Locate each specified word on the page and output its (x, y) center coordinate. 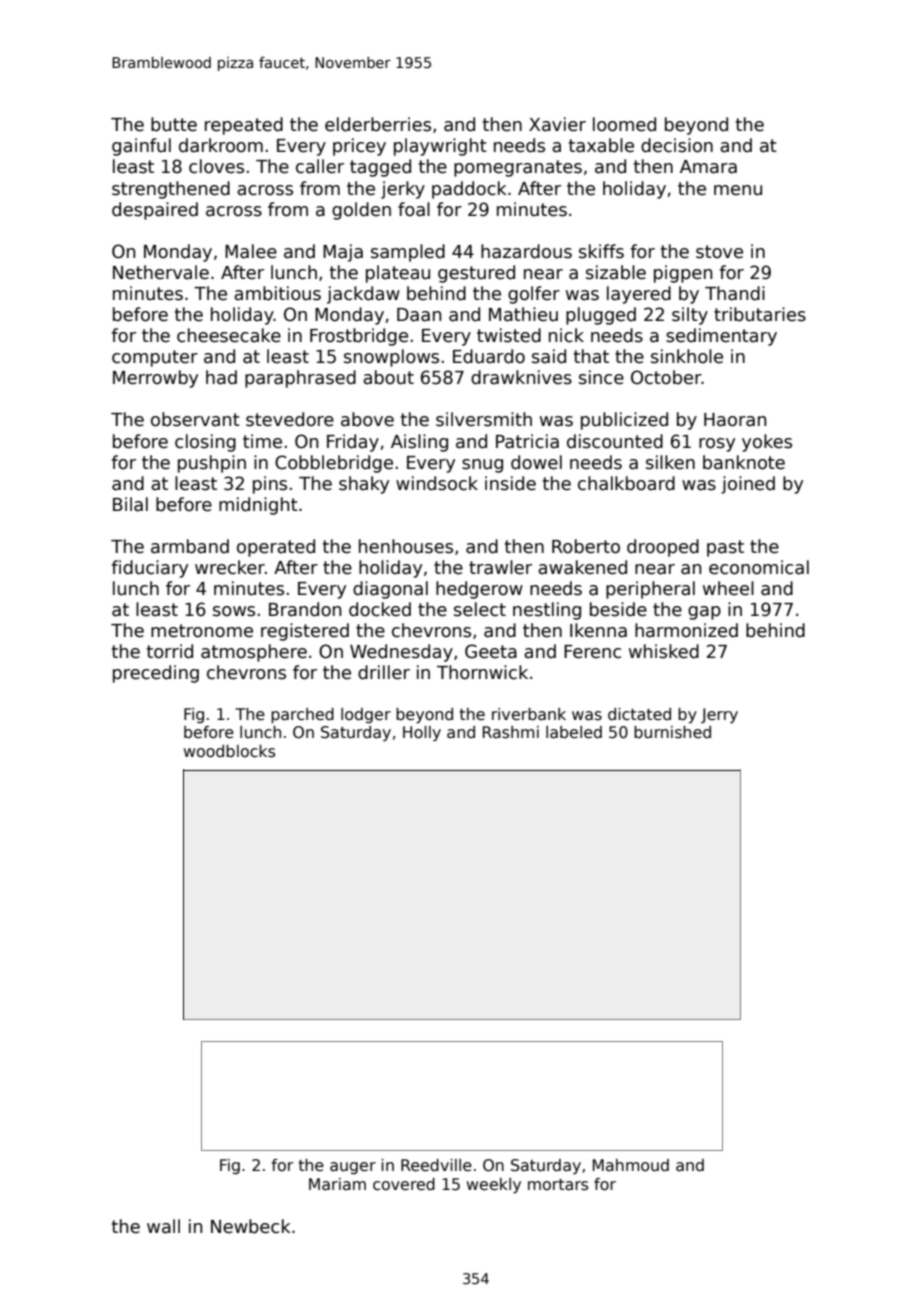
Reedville (436, 1165)
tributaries (760, 314)
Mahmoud (631, 1165)
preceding (156, 674)
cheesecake (229, 335)
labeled (574, 732)
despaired (155, 211)
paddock (469, 190)
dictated (639, 714)
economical (759, 567)
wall (163, 1226)
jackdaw (363, 295)
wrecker (230, 567)
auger (353, 1168)
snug (482, 466)
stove (719, 252)
